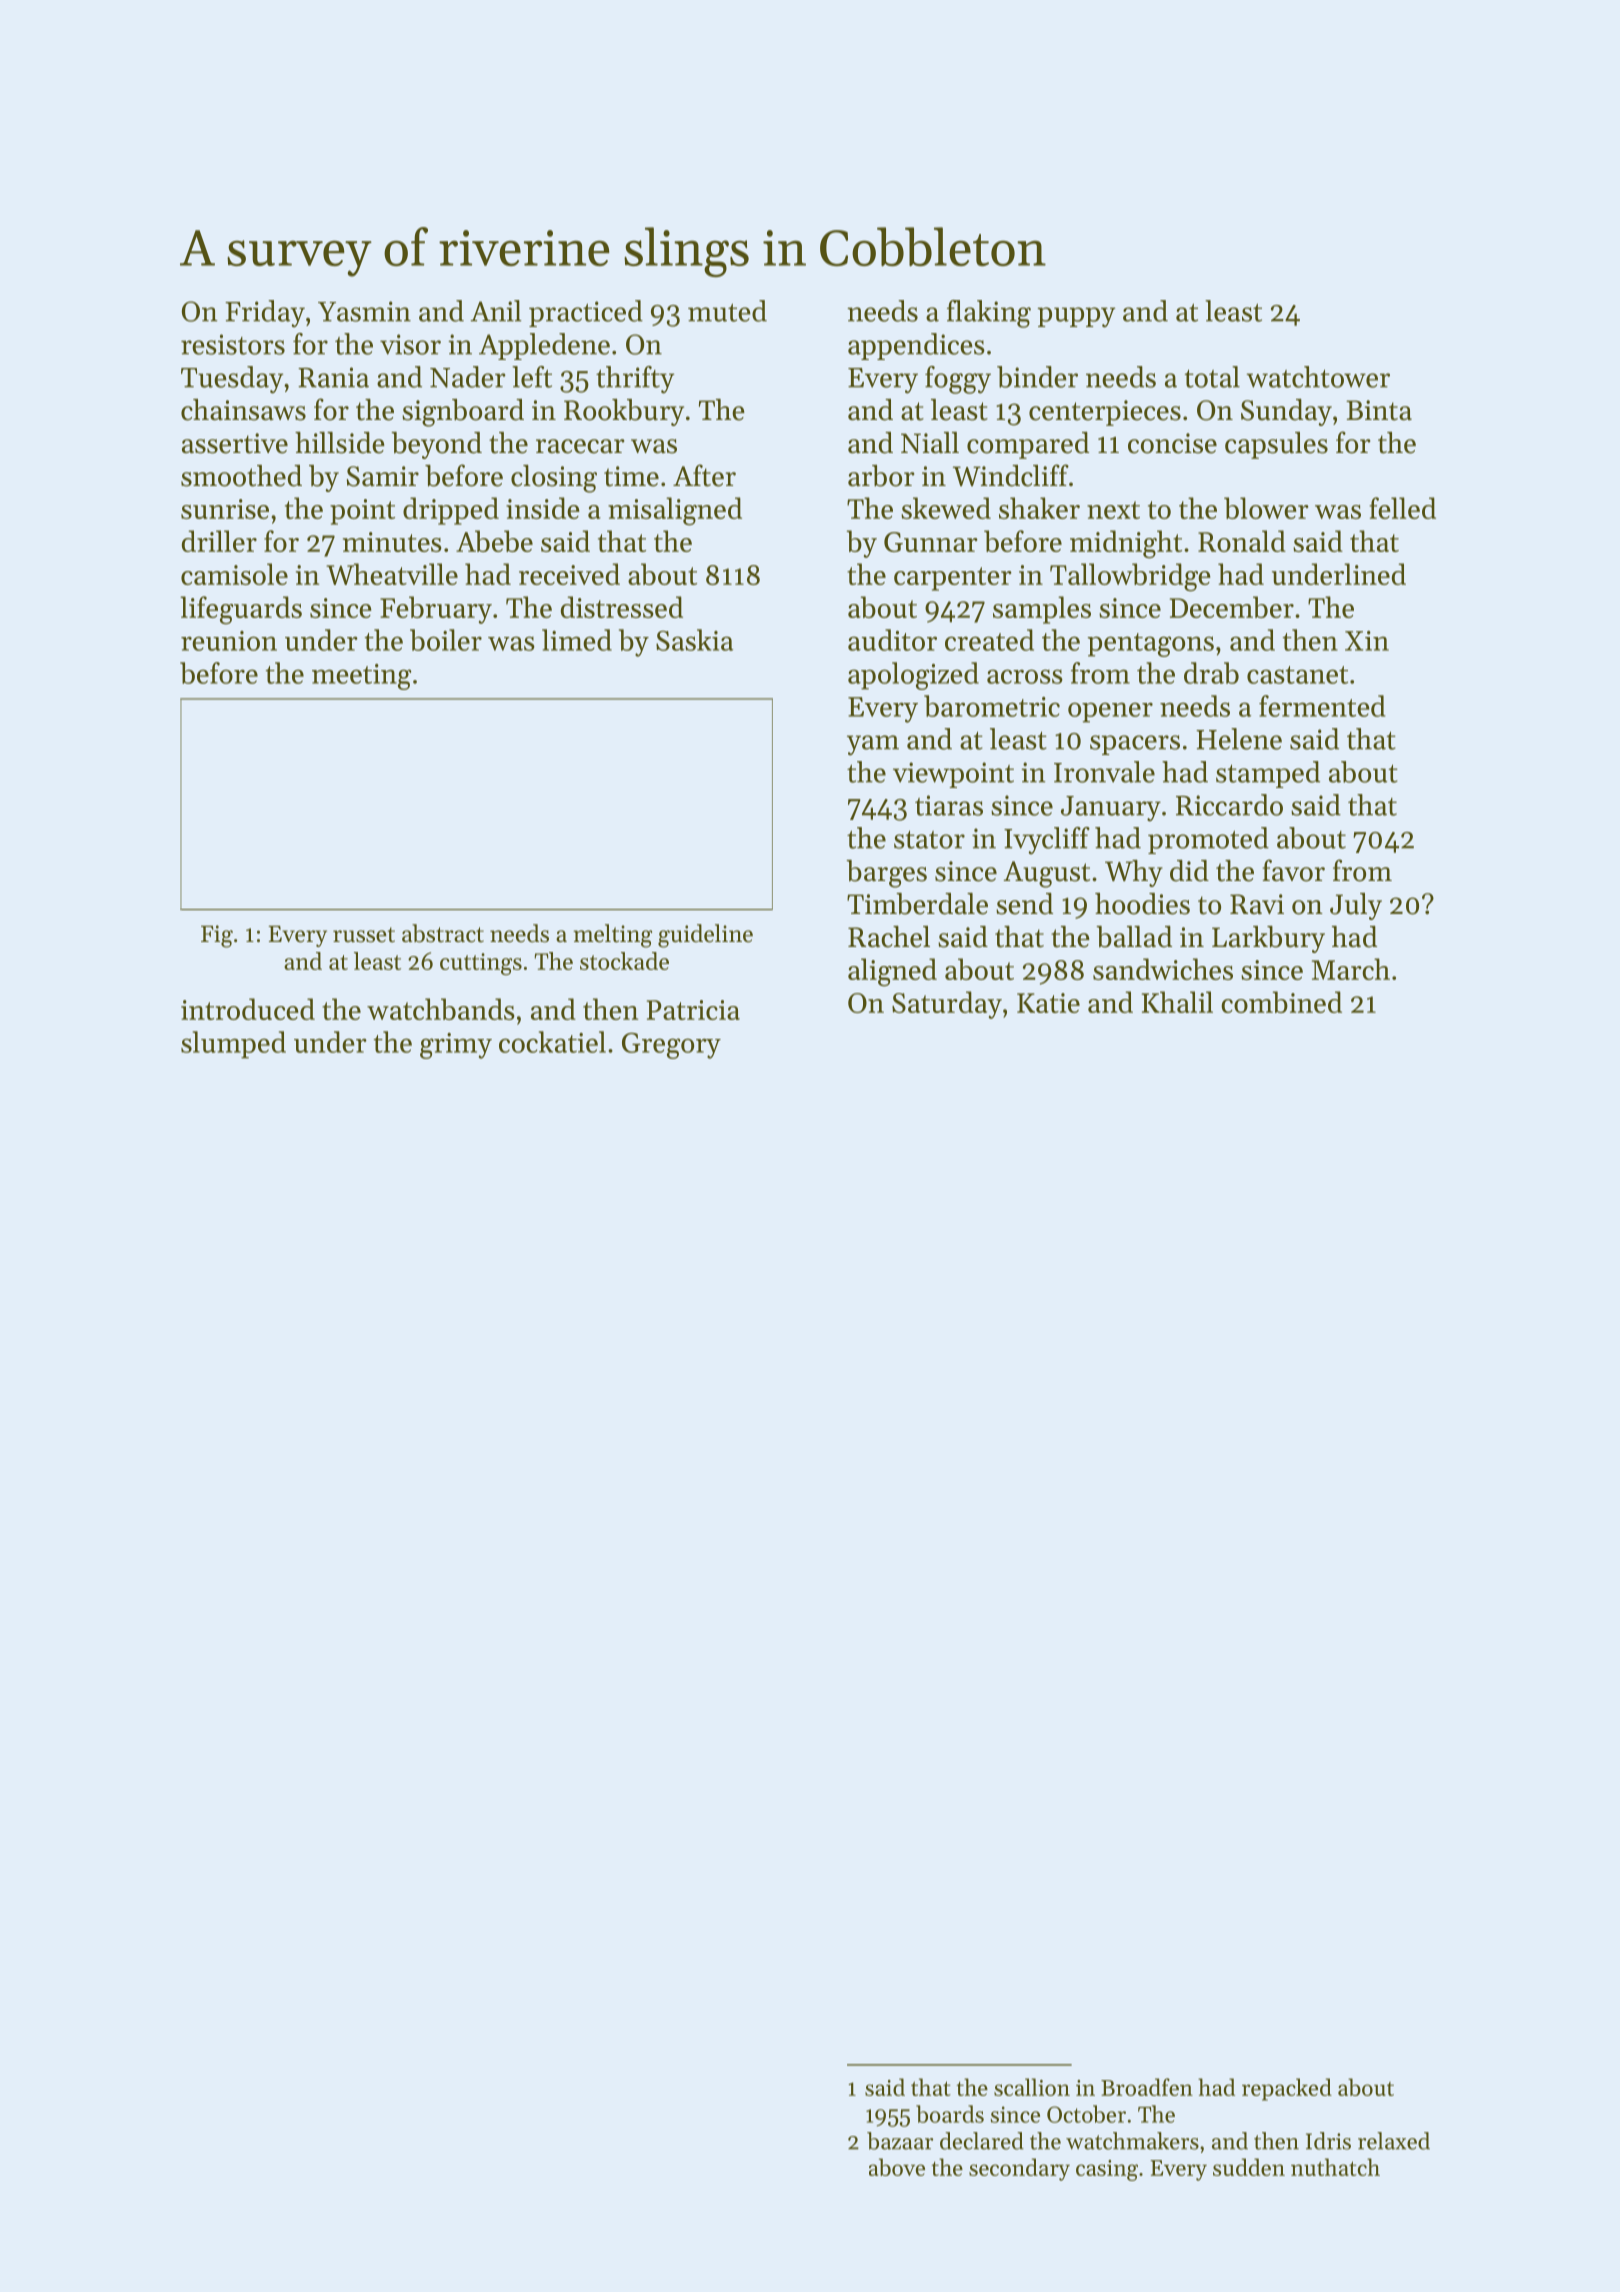  Describe the element at coordinates (671, 1046) in the image. I see `Gregory` at that location.
